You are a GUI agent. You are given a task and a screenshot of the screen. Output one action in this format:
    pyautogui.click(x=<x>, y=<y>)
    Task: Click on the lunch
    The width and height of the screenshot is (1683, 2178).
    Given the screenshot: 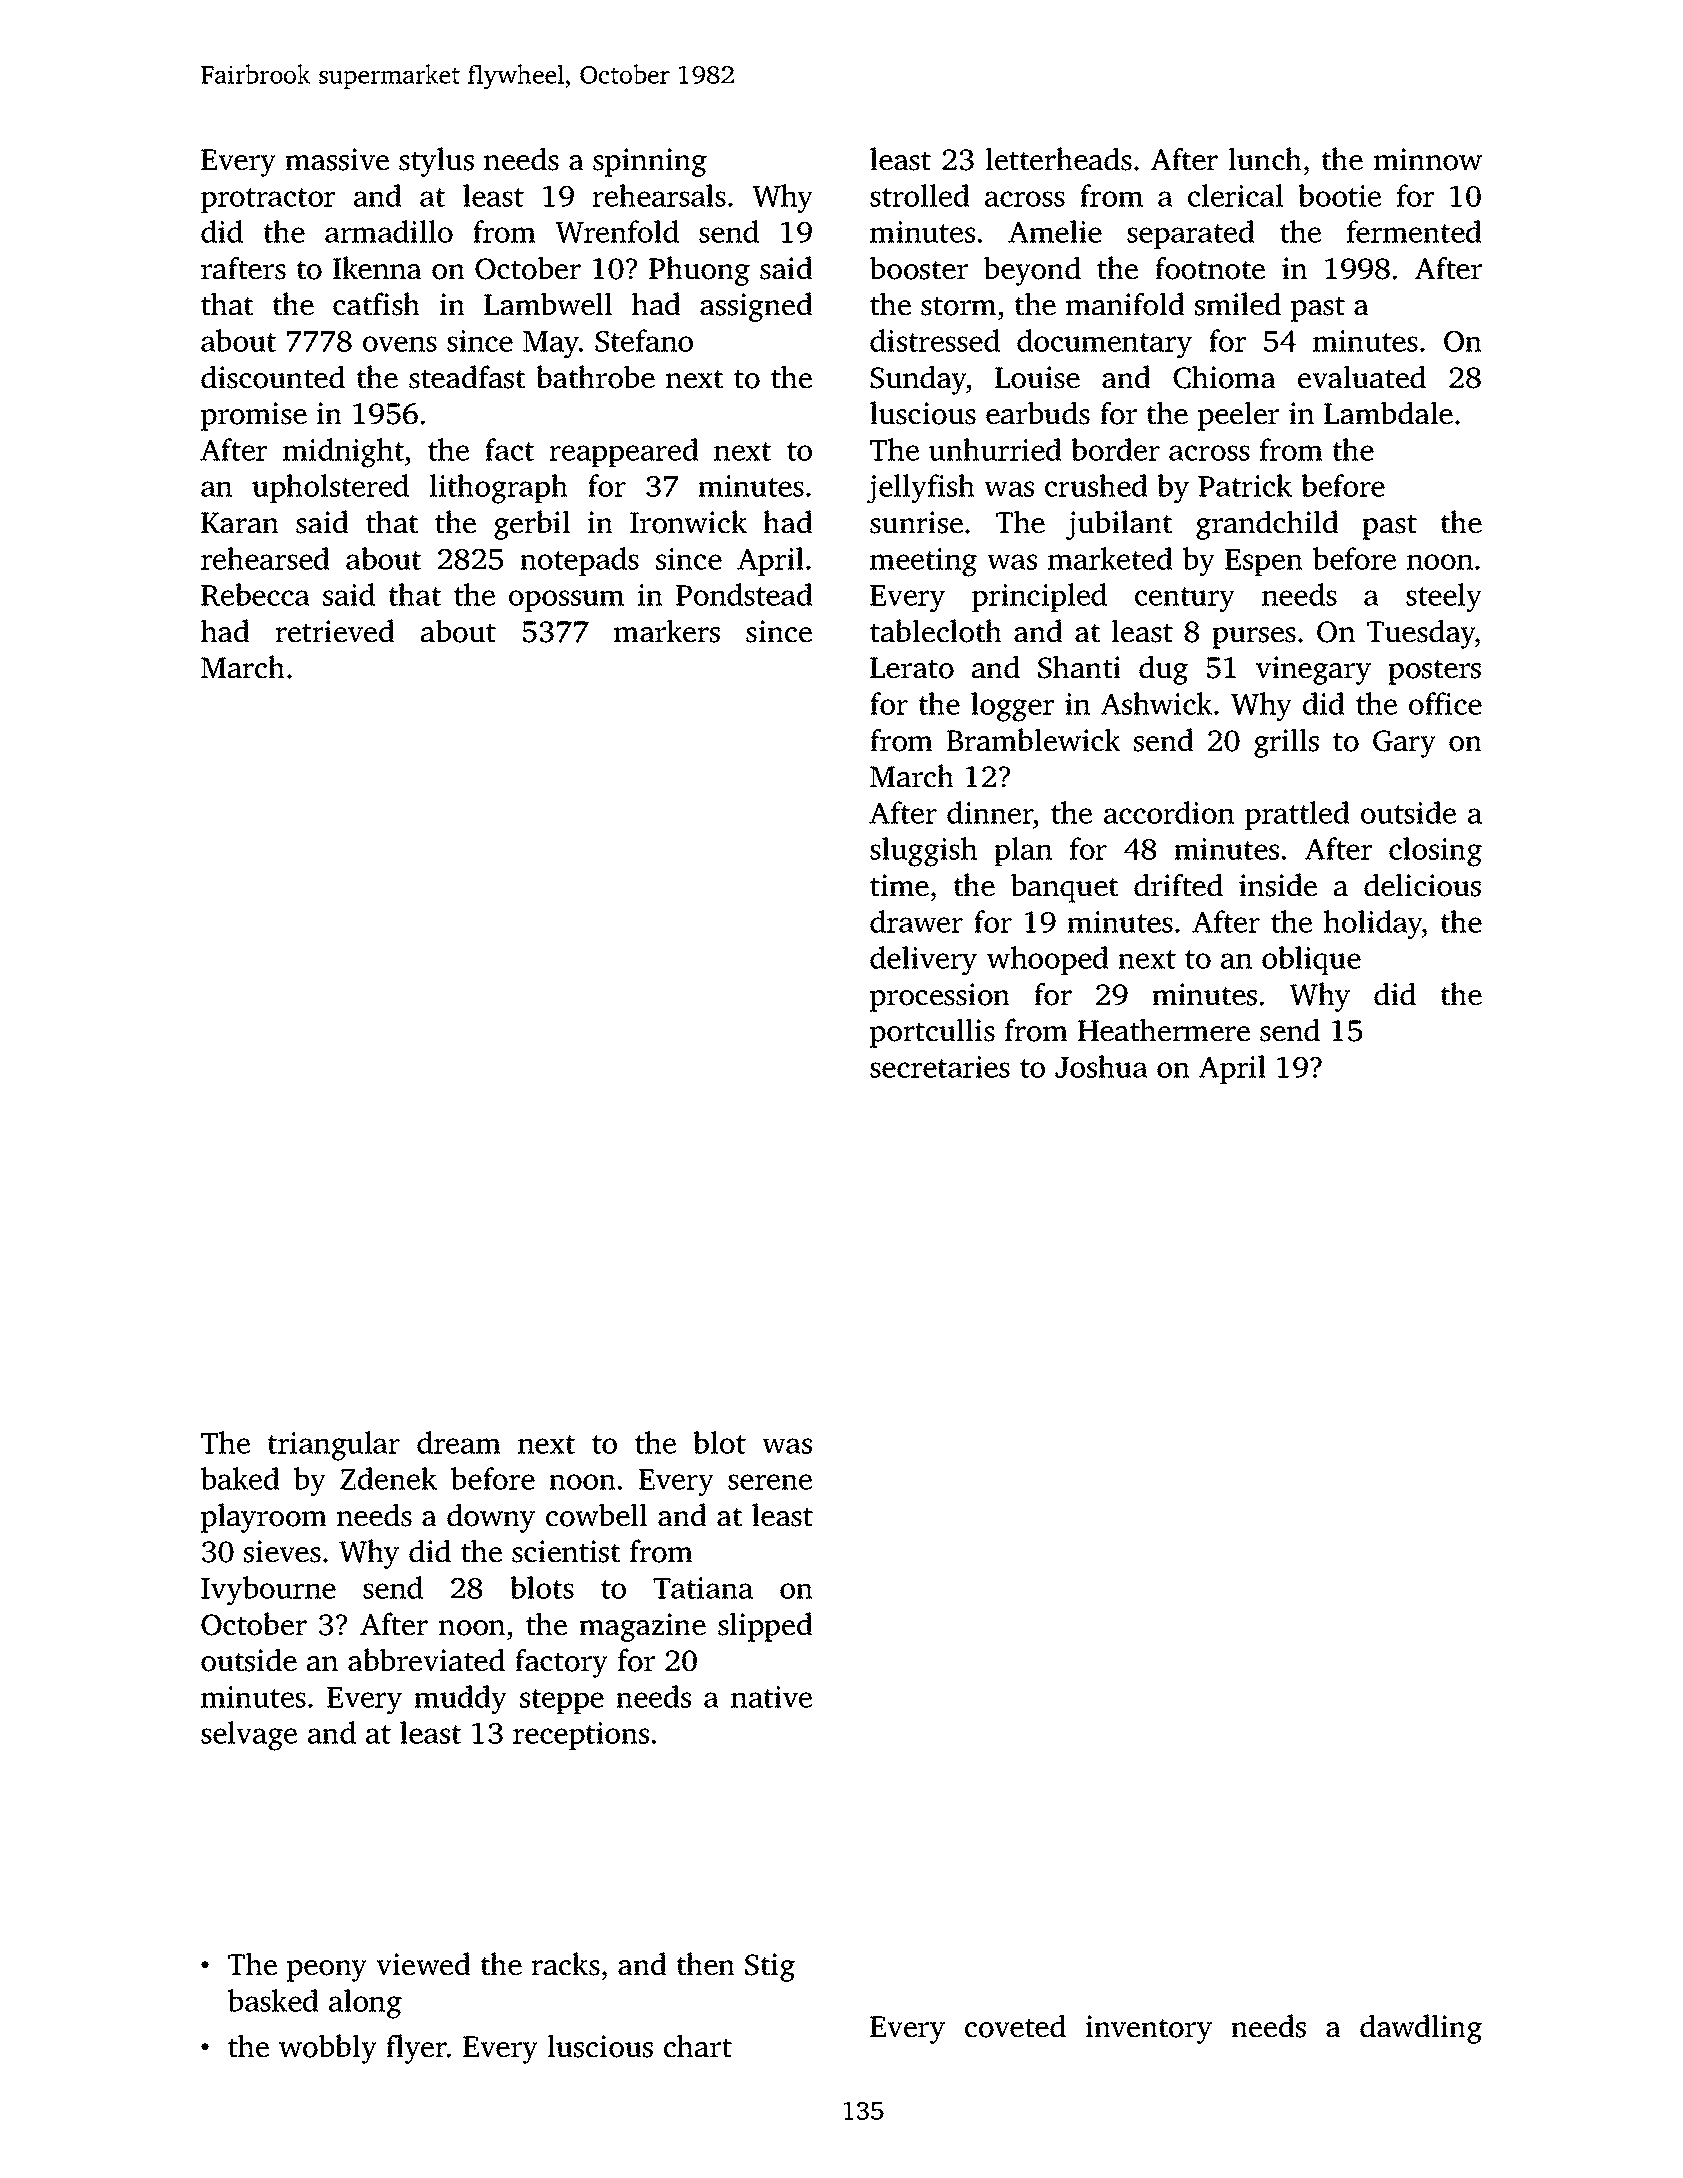 What is the action you would take?
    pyautogui.click(x=1265, y=159)
